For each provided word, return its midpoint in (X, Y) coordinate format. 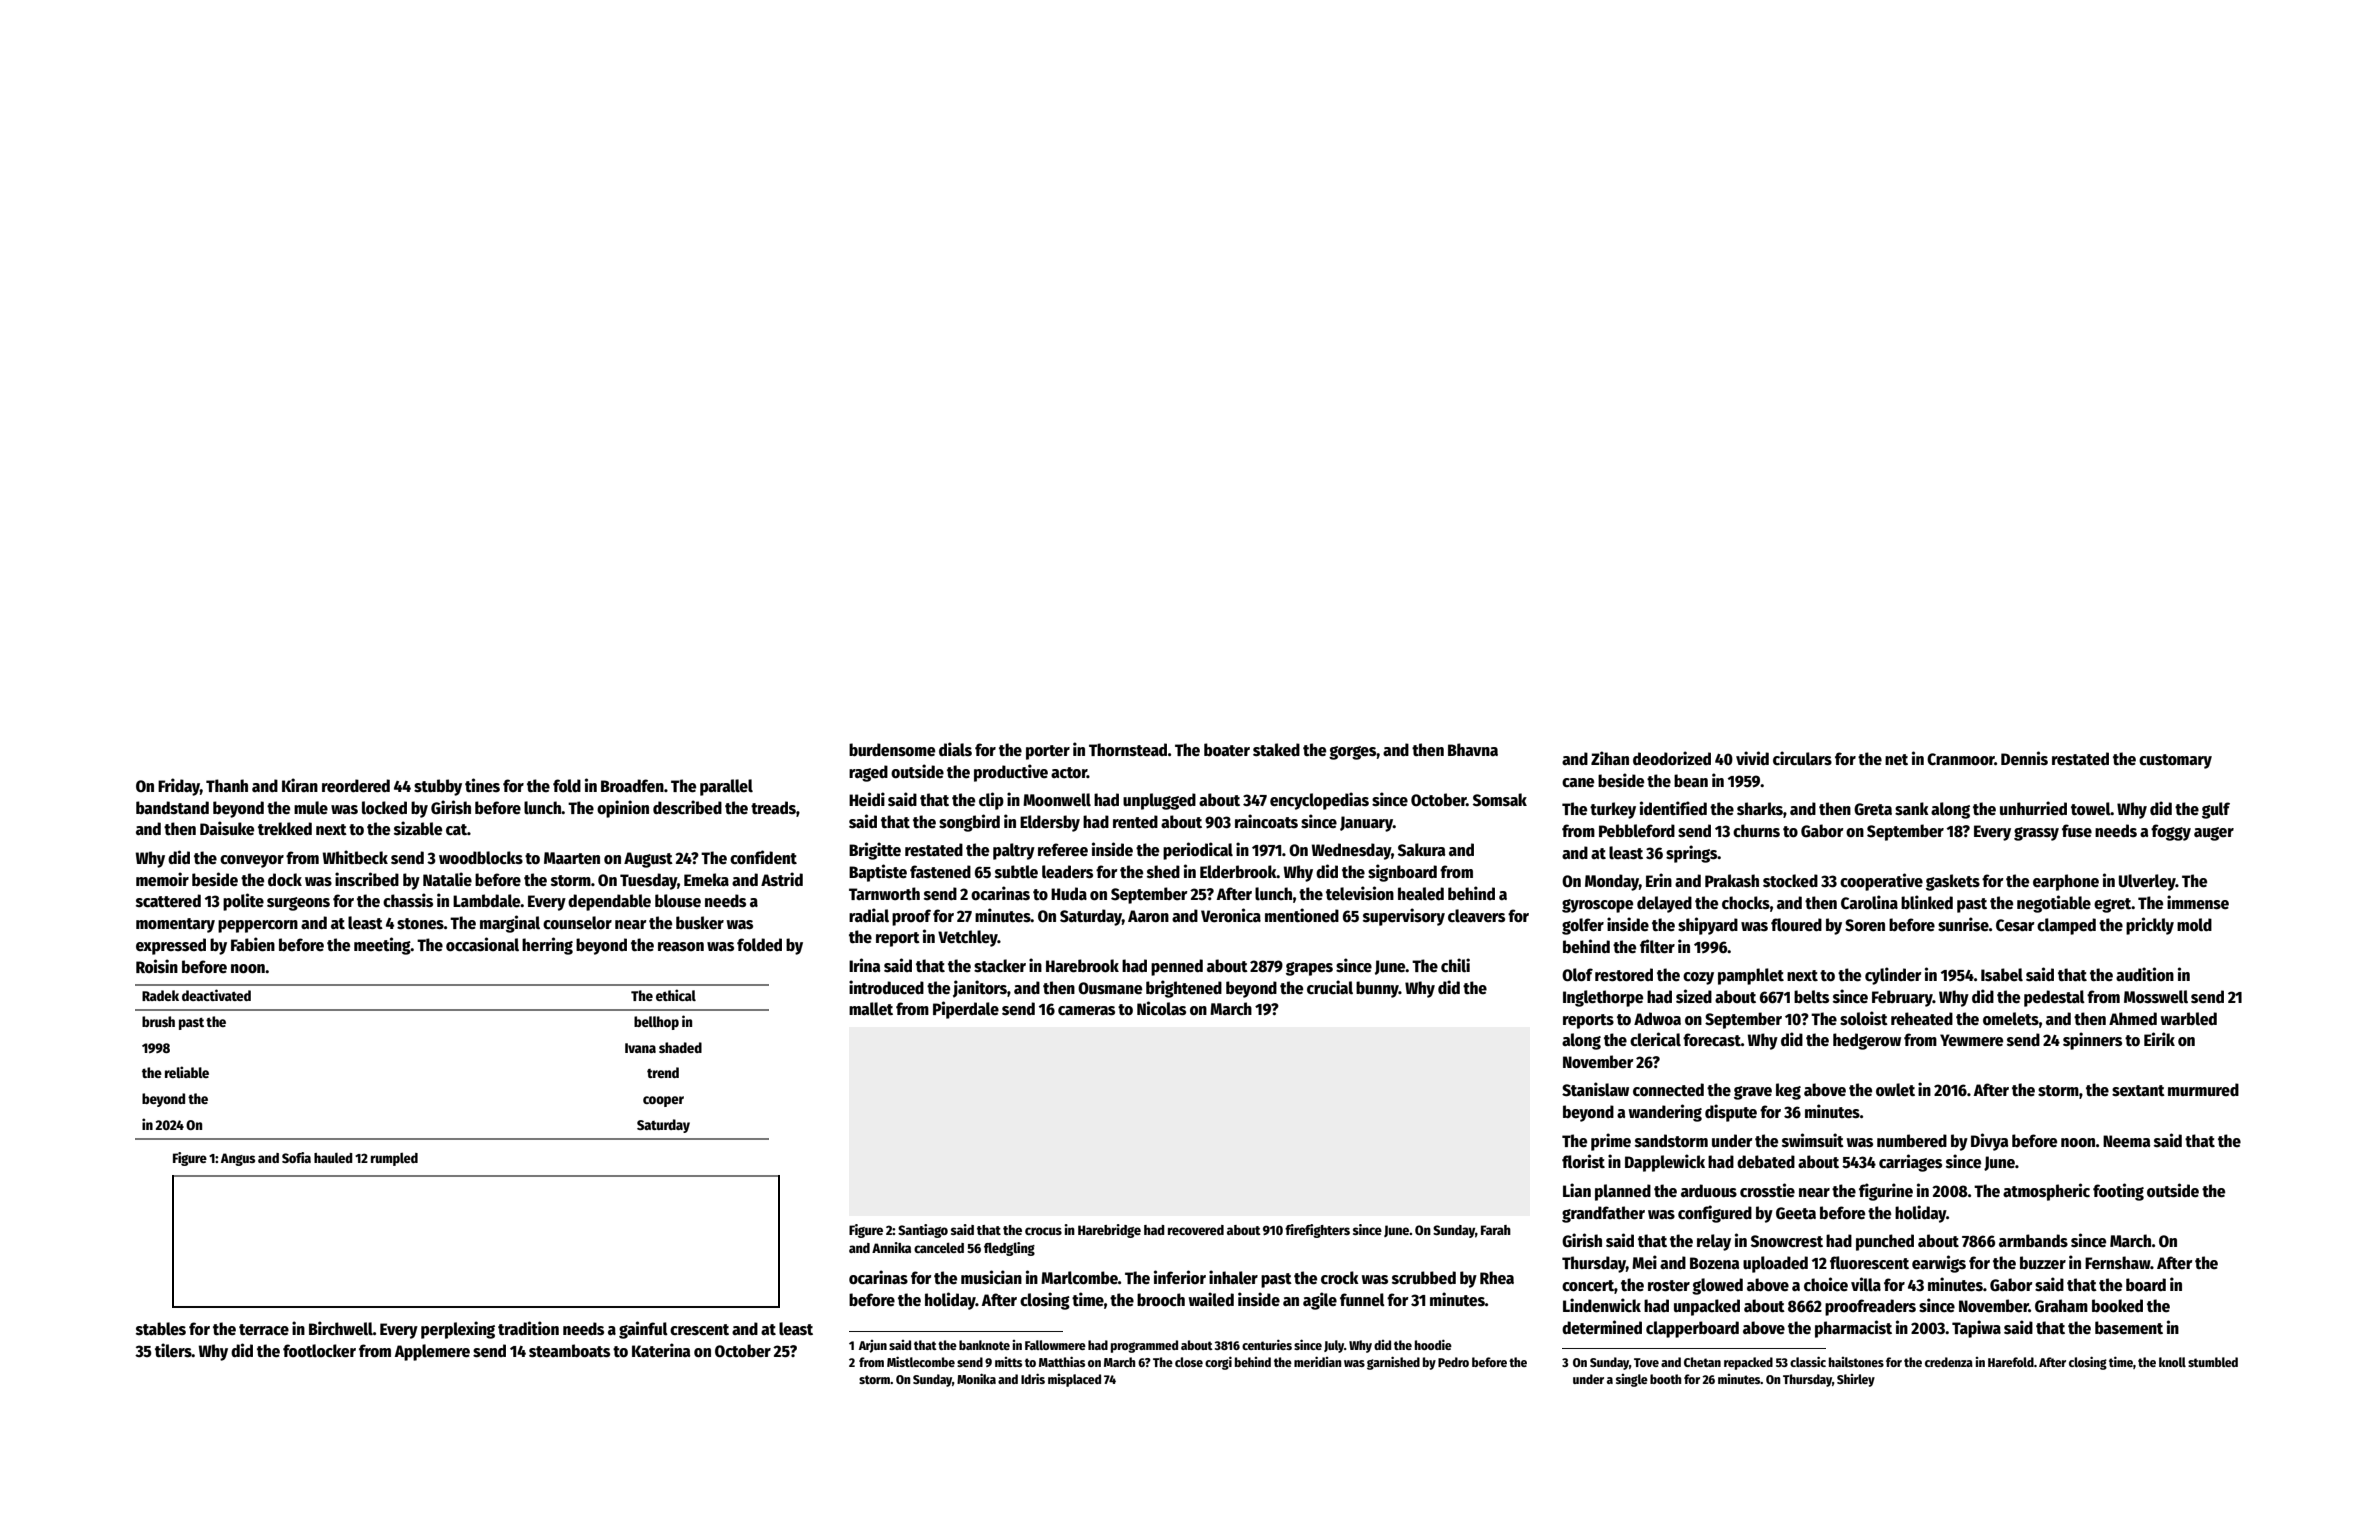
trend (663, 1072)
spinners (2092, 1041)
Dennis (2024, 758)
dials (955, 749)
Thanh (227, 785)
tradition (528, 1328)
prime (1611, 1142)
